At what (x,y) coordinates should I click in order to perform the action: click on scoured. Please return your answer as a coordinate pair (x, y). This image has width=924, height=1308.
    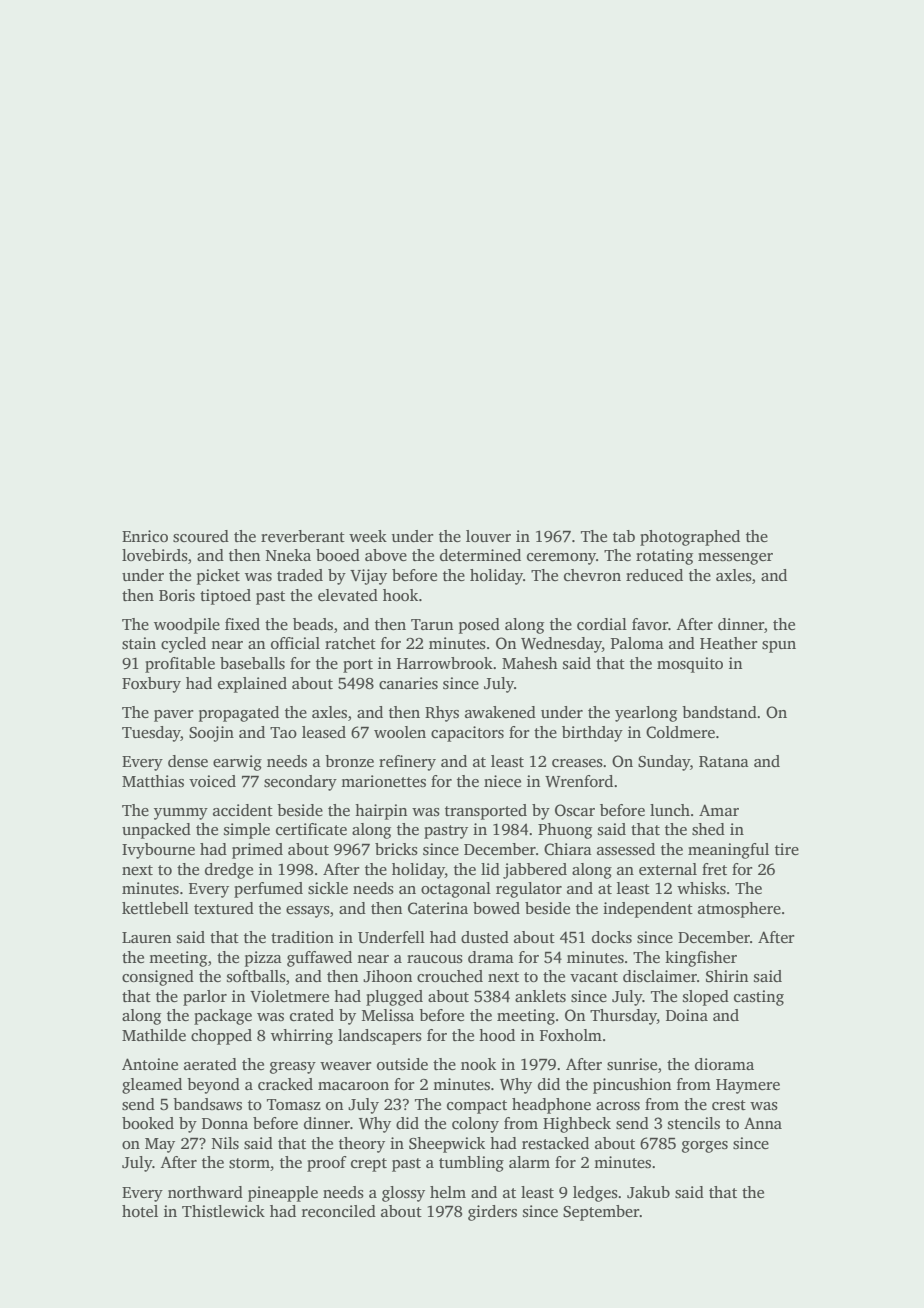
    Looking at the image, I should click on (201, 536).
